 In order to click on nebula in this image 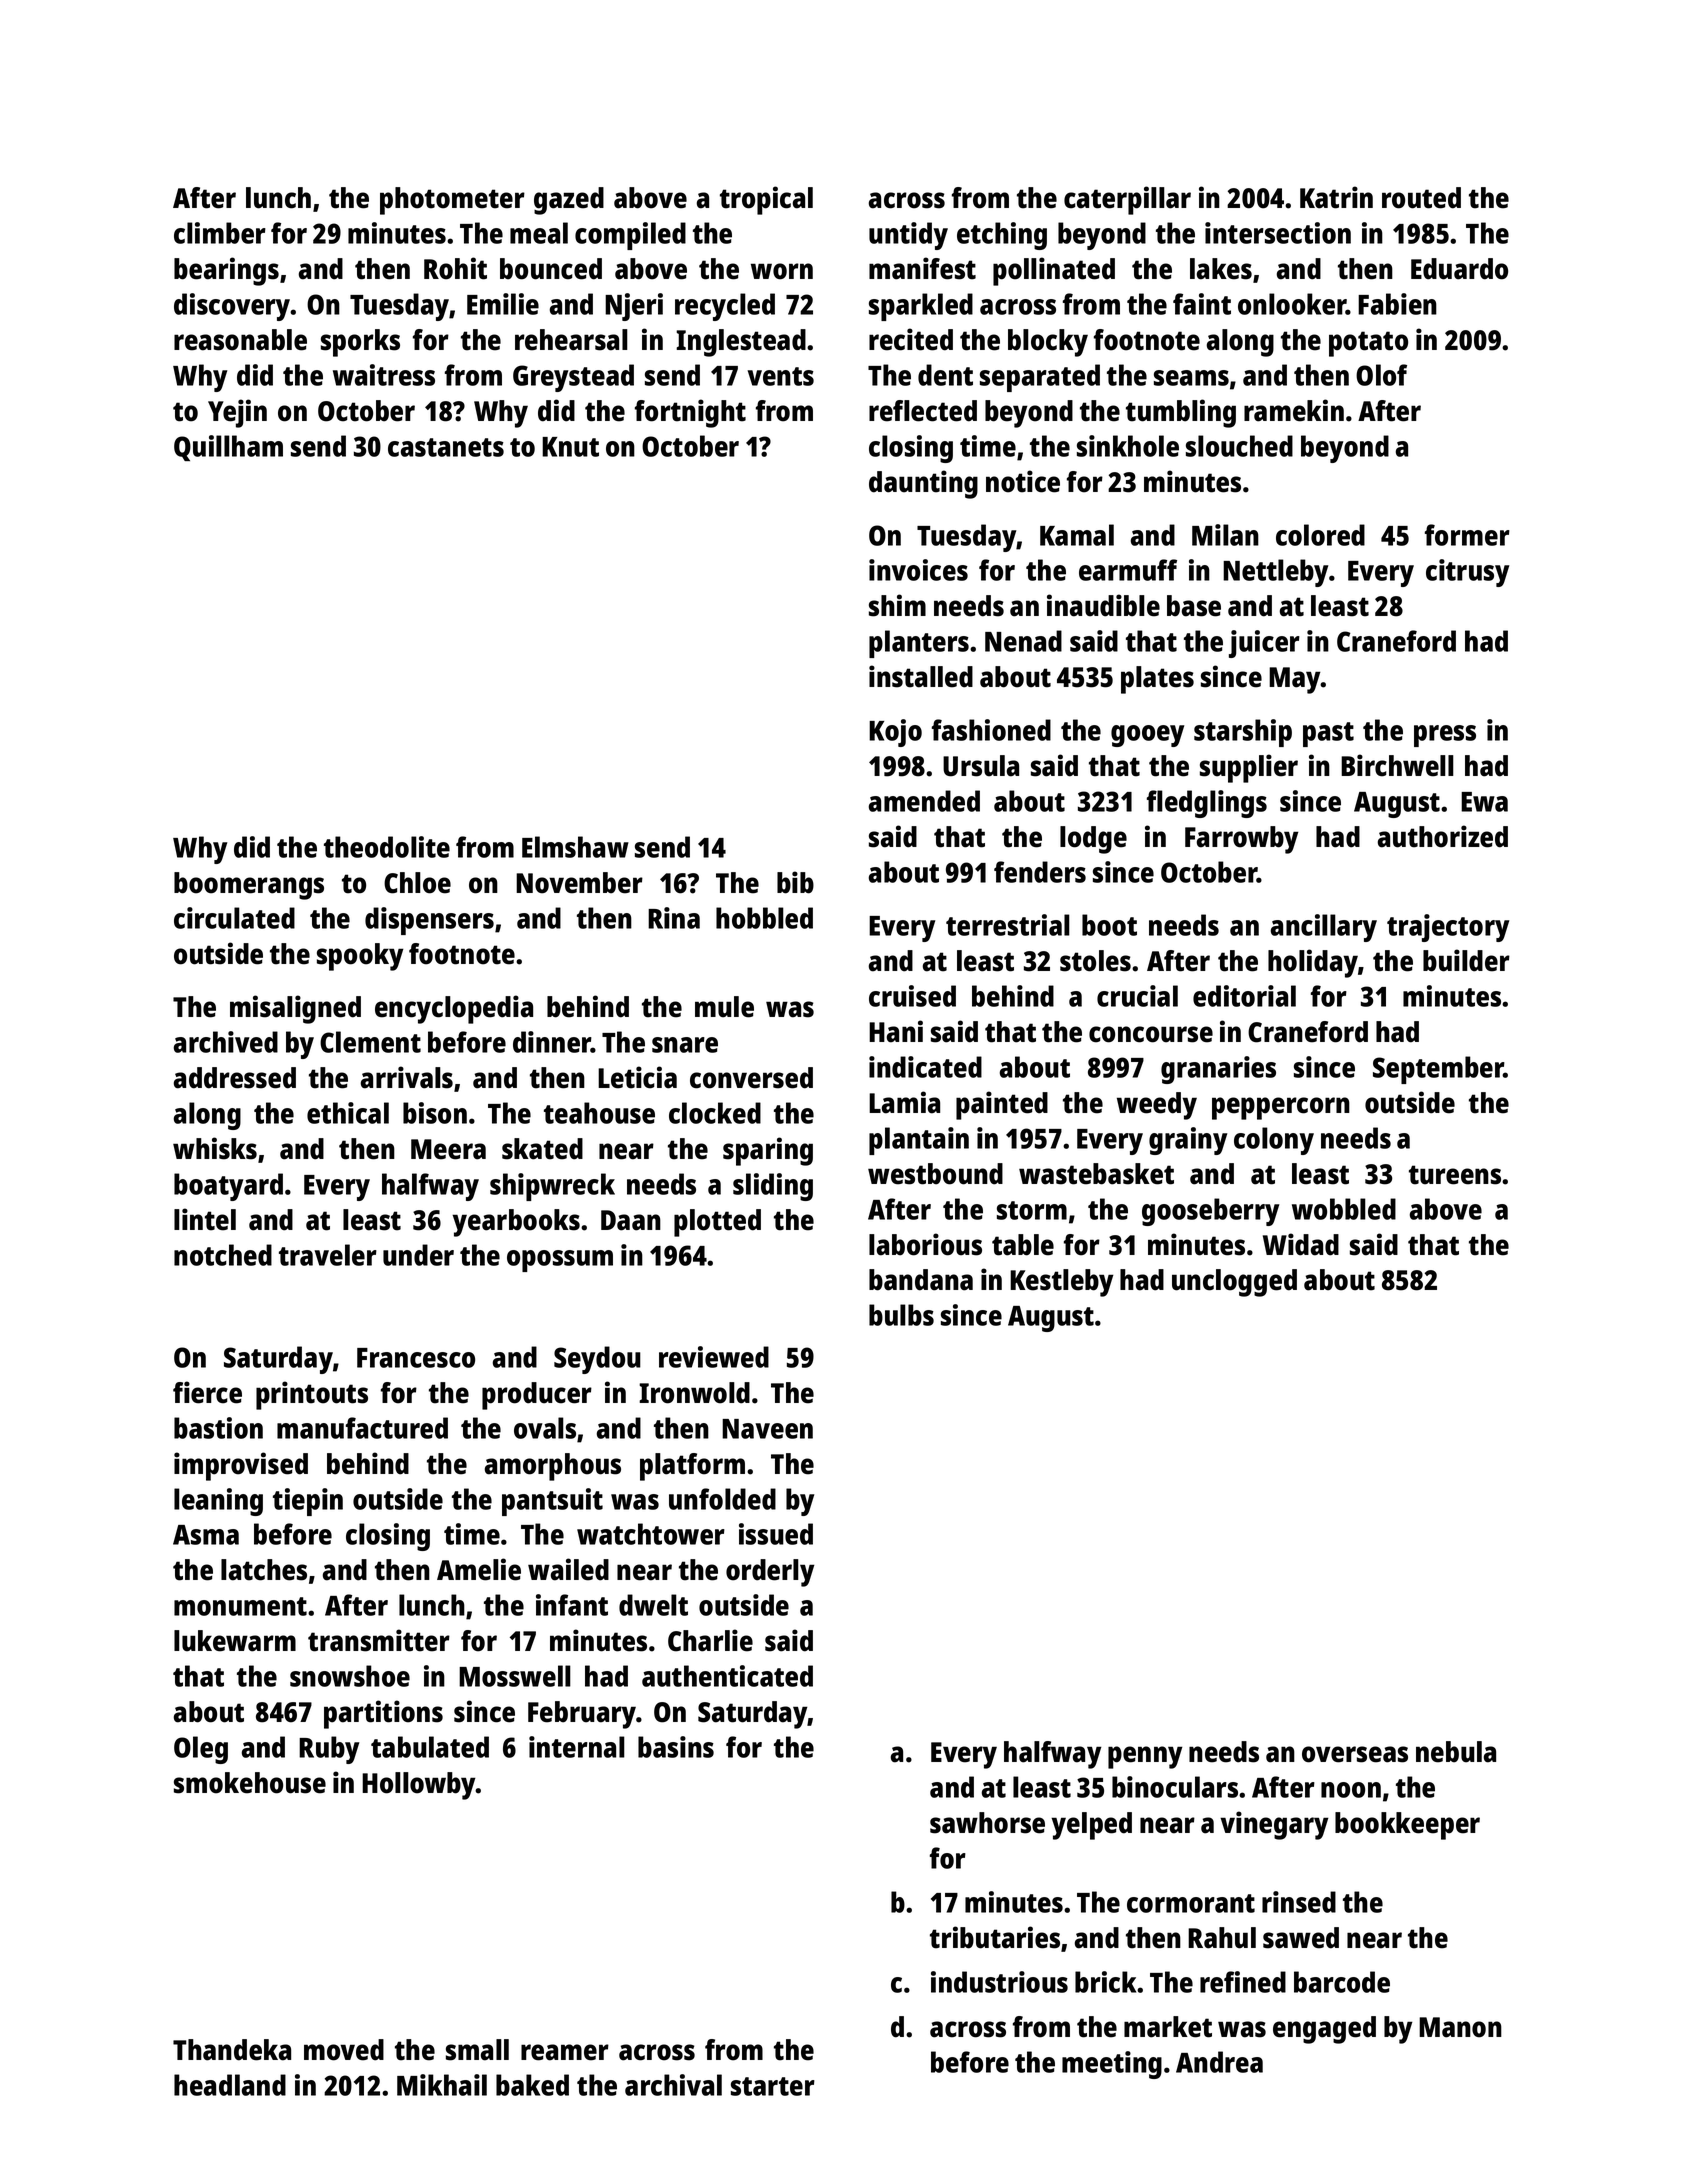, I will do `click(1456, 1752)`.
